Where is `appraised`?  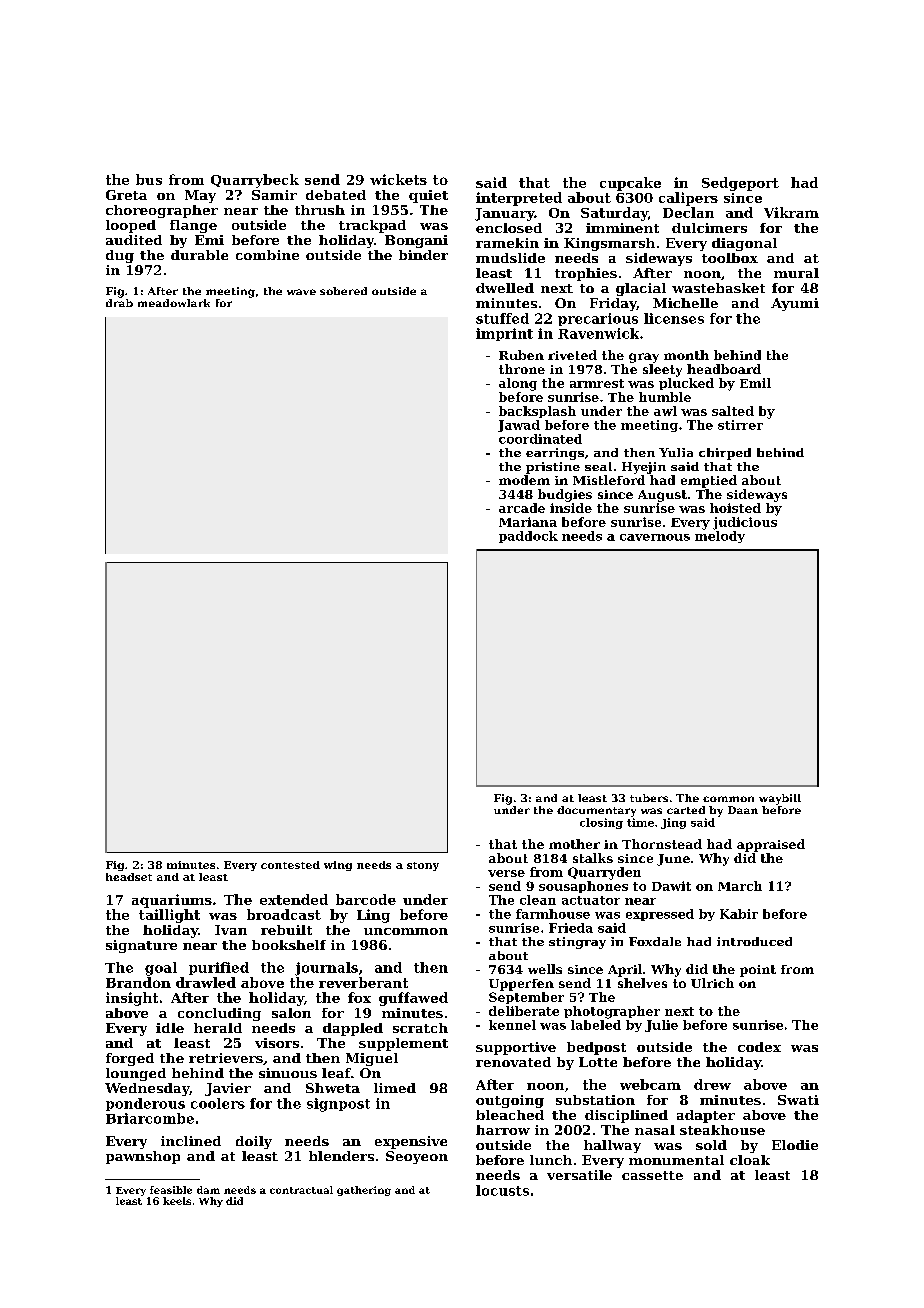 appraised is located at coordinates (771, 845).
